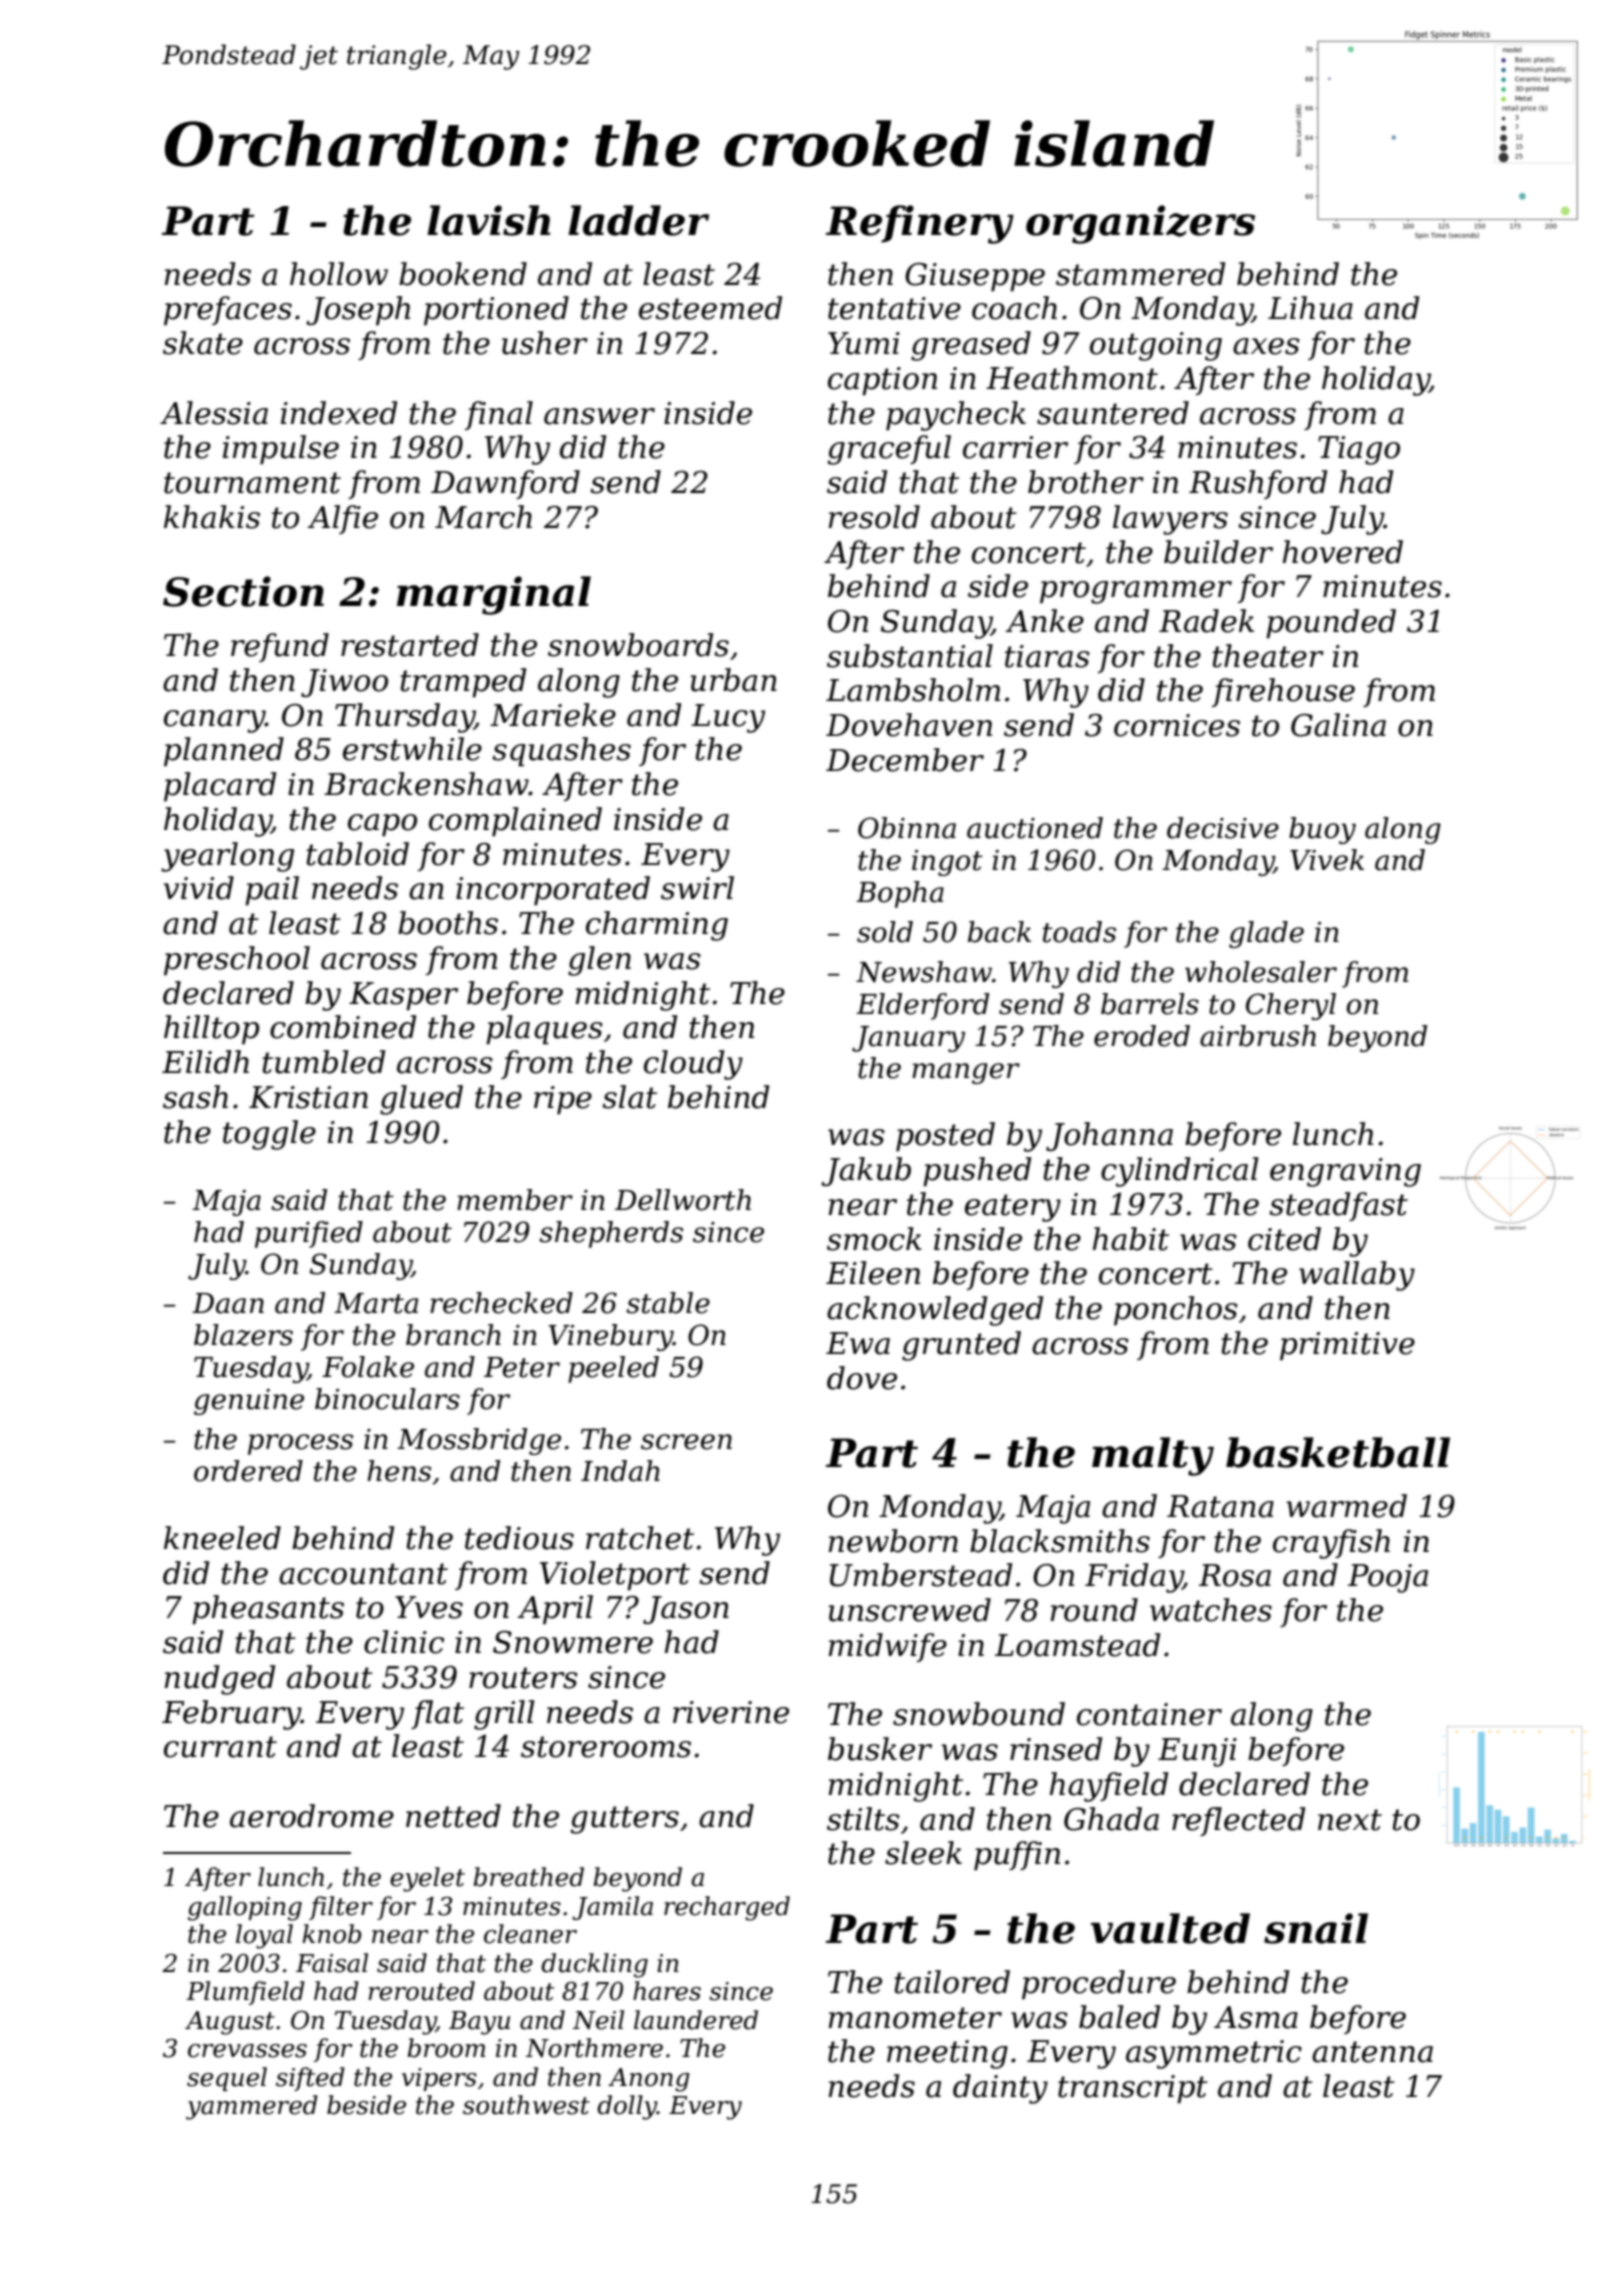  I want to click on antenna, so click(1372, 2052).
